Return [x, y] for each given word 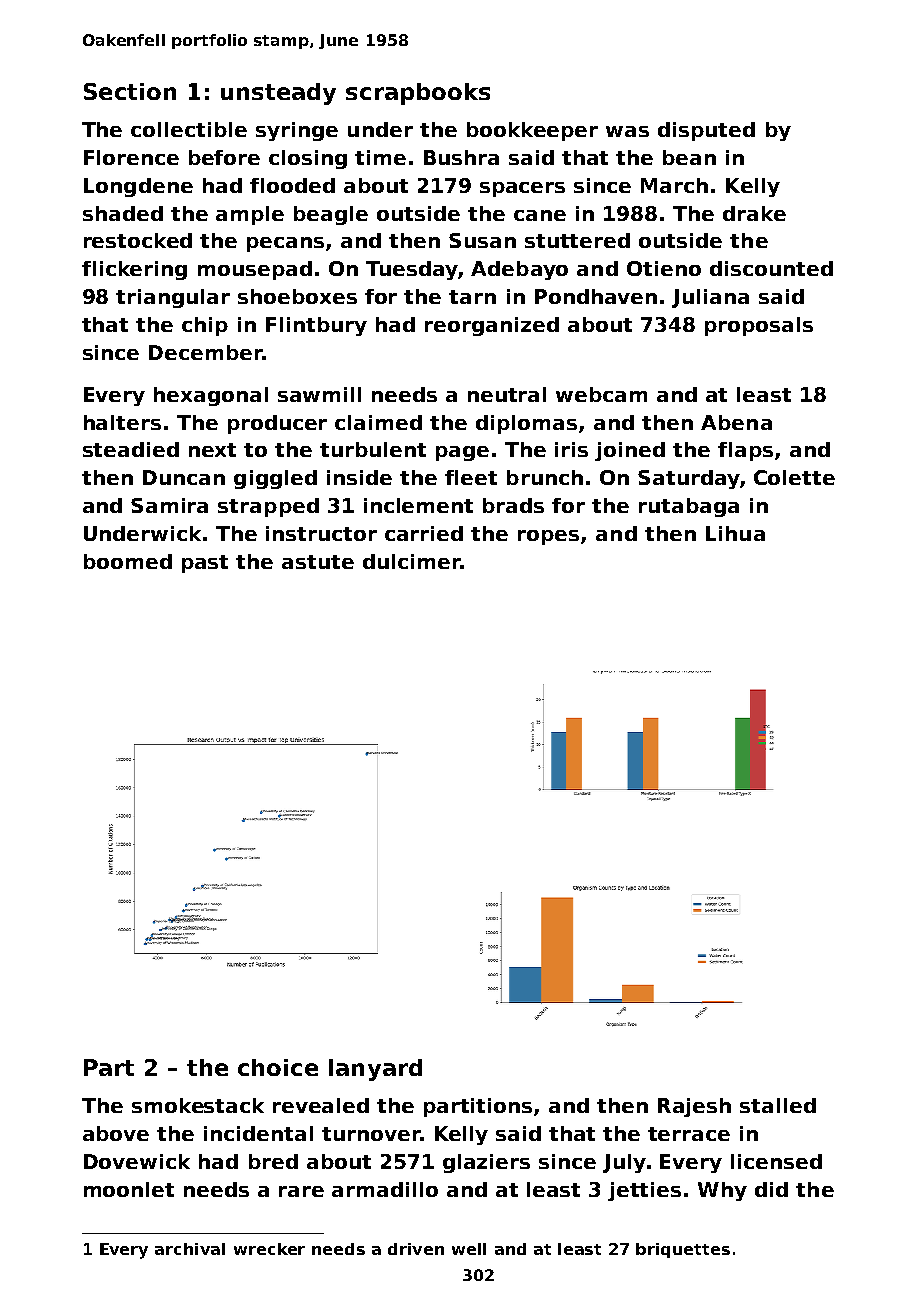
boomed [128, 561]
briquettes [683, 1250]
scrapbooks [418, 94]
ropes [548, 537]
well [469, 1249]
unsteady [278, 94]
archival [190, 1249]
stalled [778, 1105]
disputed [706, 131]
